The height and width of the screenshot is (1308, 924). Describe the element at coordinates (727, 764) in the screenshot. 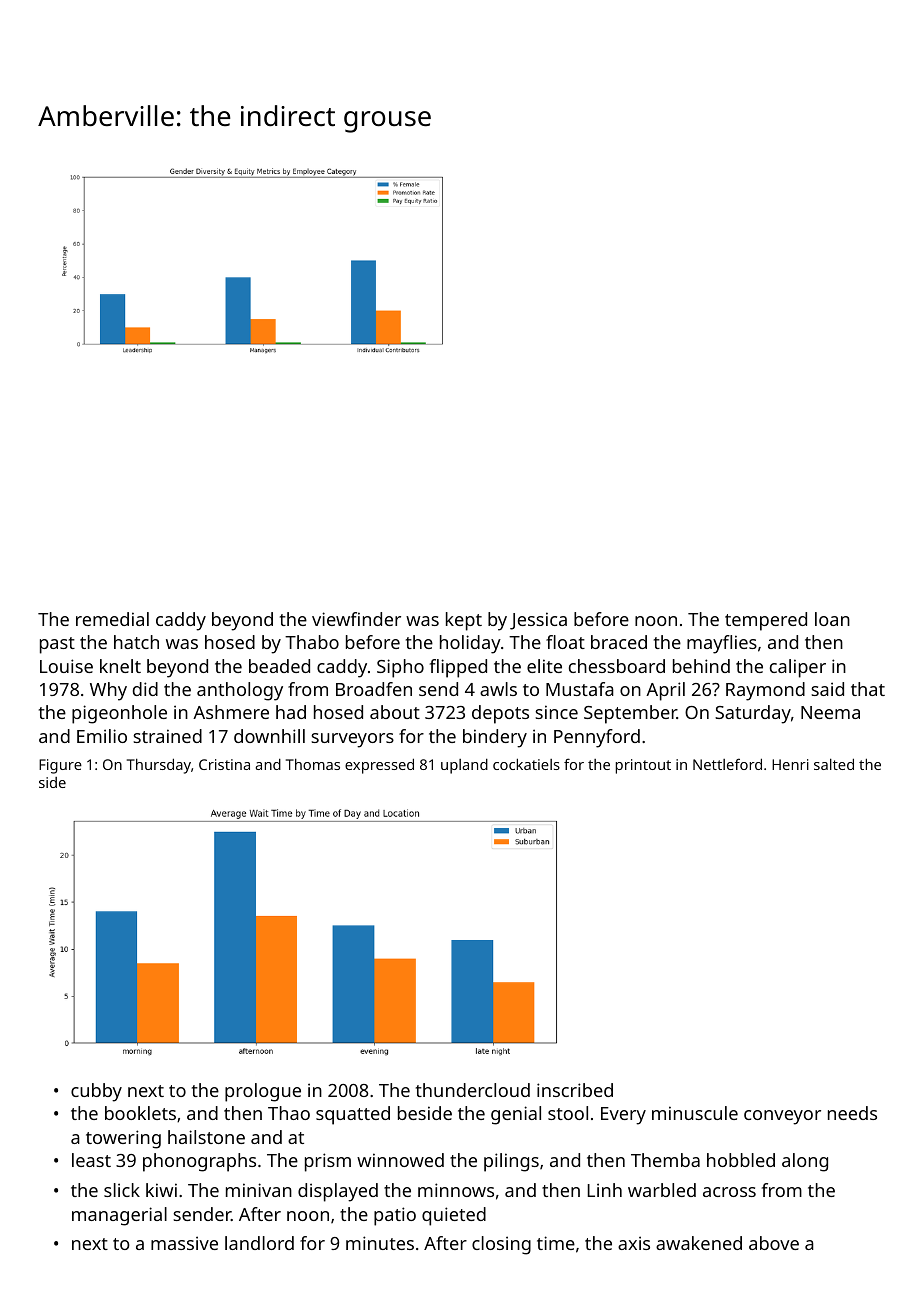

I see `Nettleford` at that location.
